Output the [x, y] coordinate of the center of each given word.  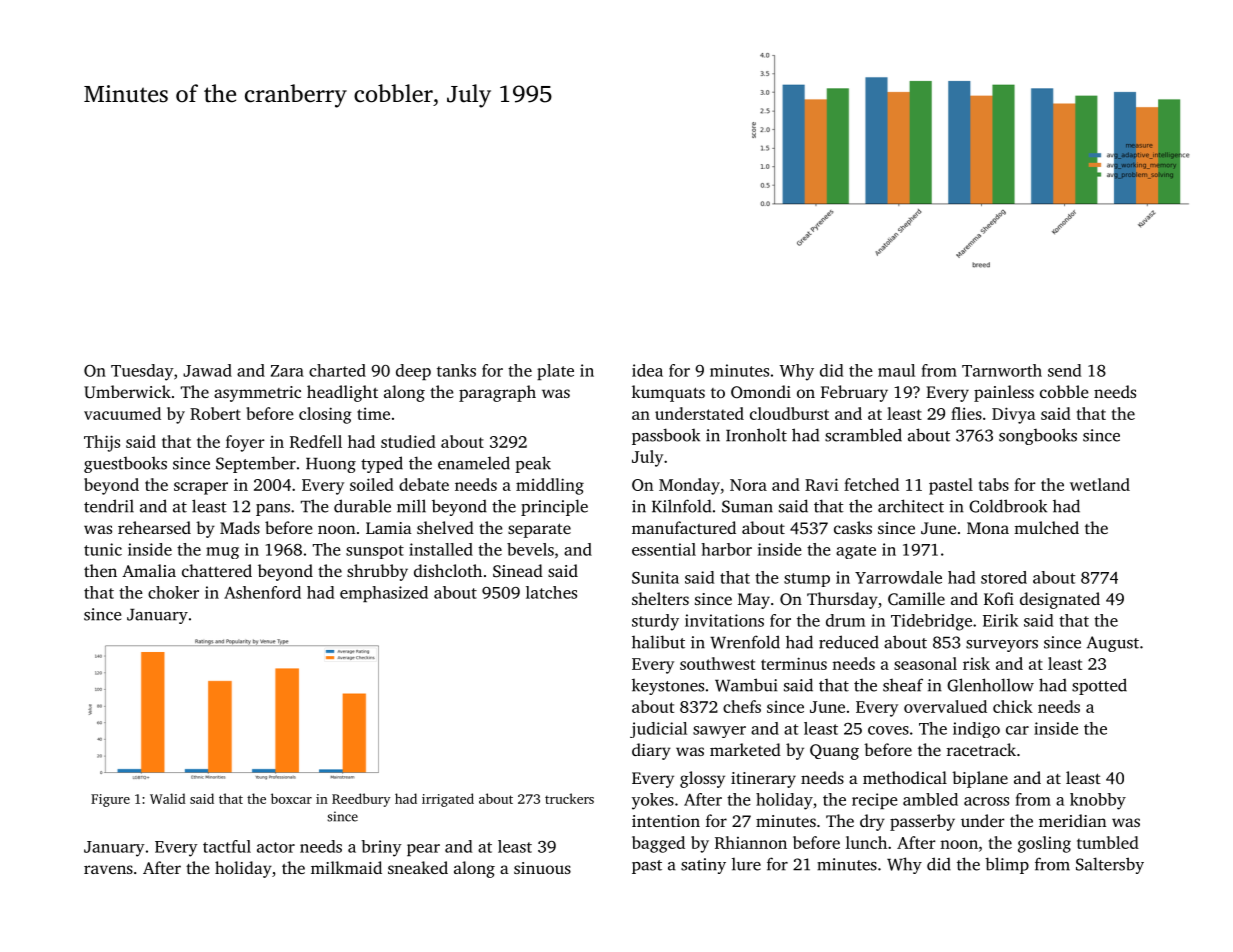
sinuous [542, 868]
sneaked [418, 867]
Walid [168, 798]
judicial [658, 730]
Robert [215, 413]
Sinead [518, 571]
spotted [1099, 686]
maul [896, 370]
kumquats [668, 393]
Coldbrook [1008, 506]
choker [173, 592]
